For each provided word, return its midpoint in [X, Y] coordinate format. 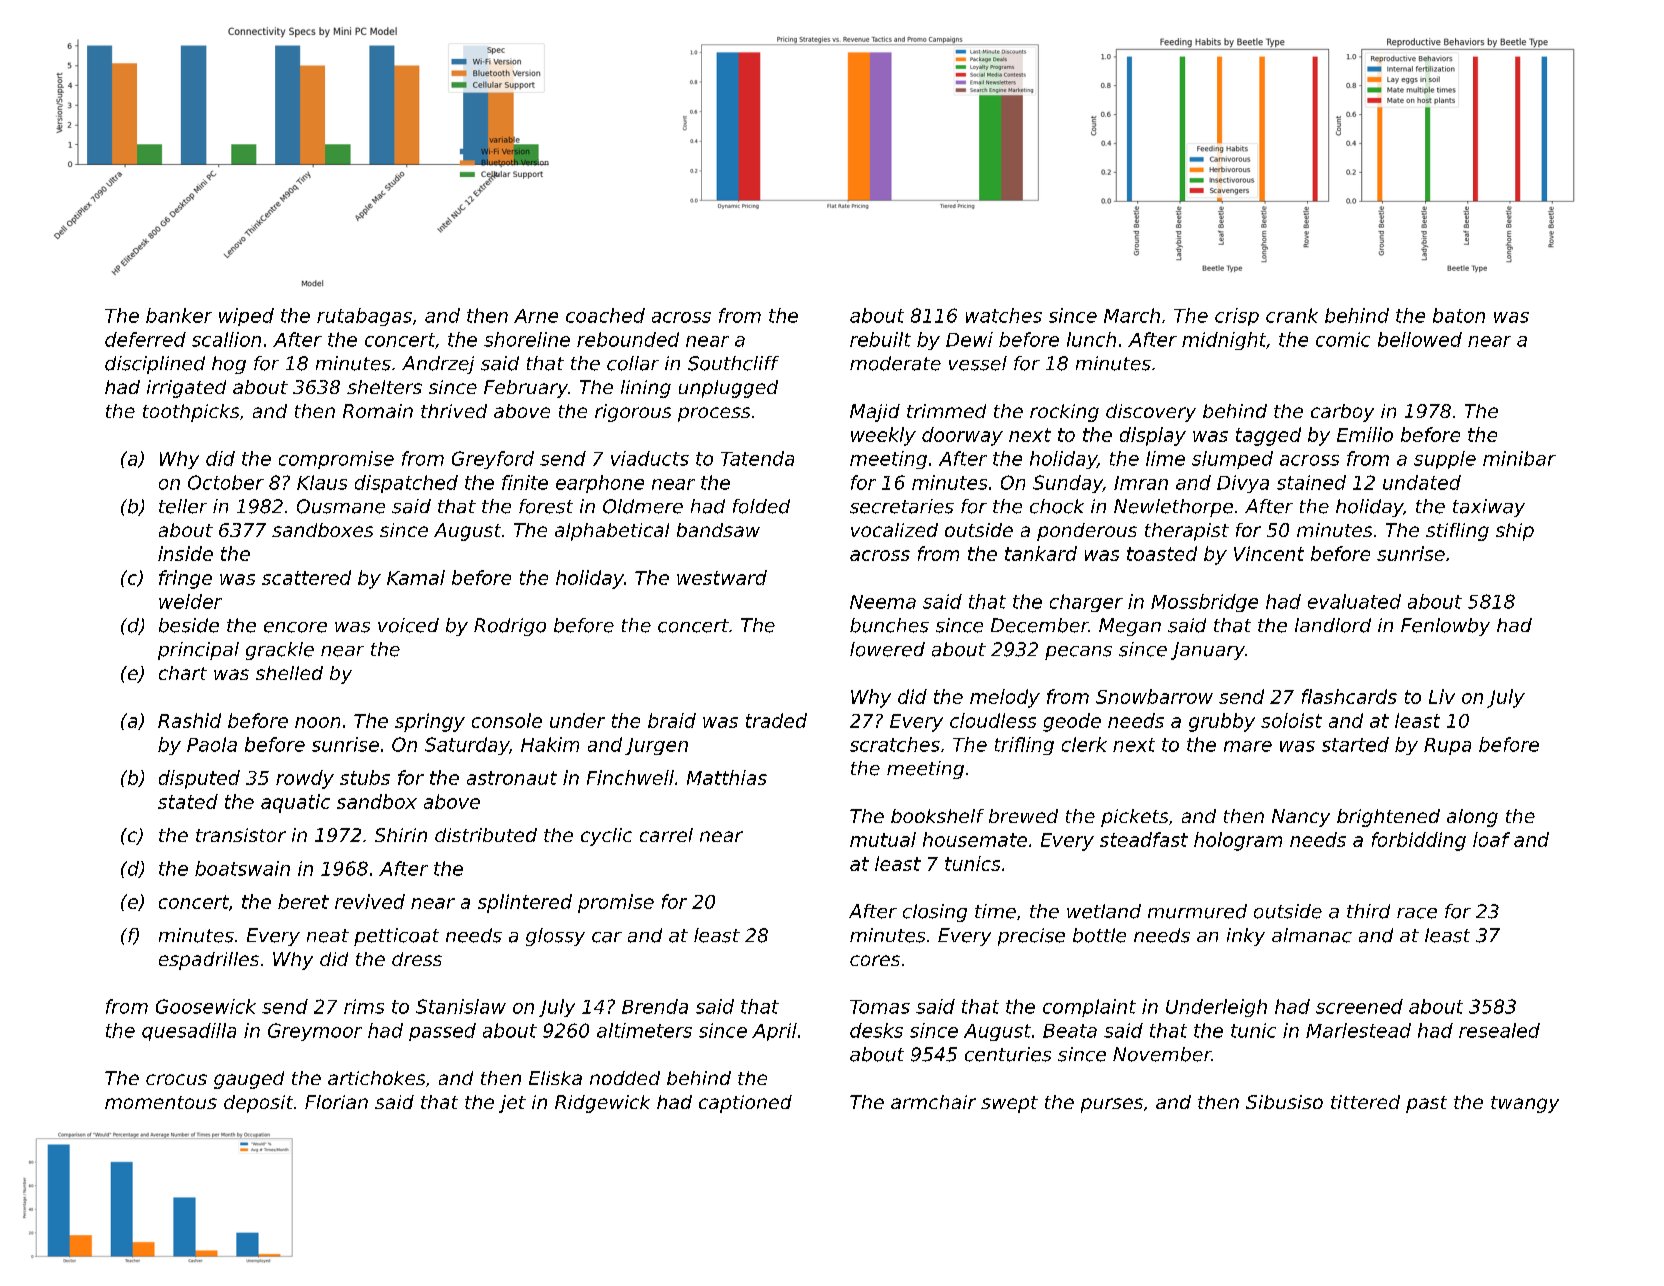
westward [722, 577]
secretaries [902, 506]
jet [512, 1104]
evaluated [1354, 601]
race [1417, 913]
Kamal [416, 577]
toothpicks [191, 413]
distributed [486, 835]
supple [1445, 460]
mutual [883, 839]
